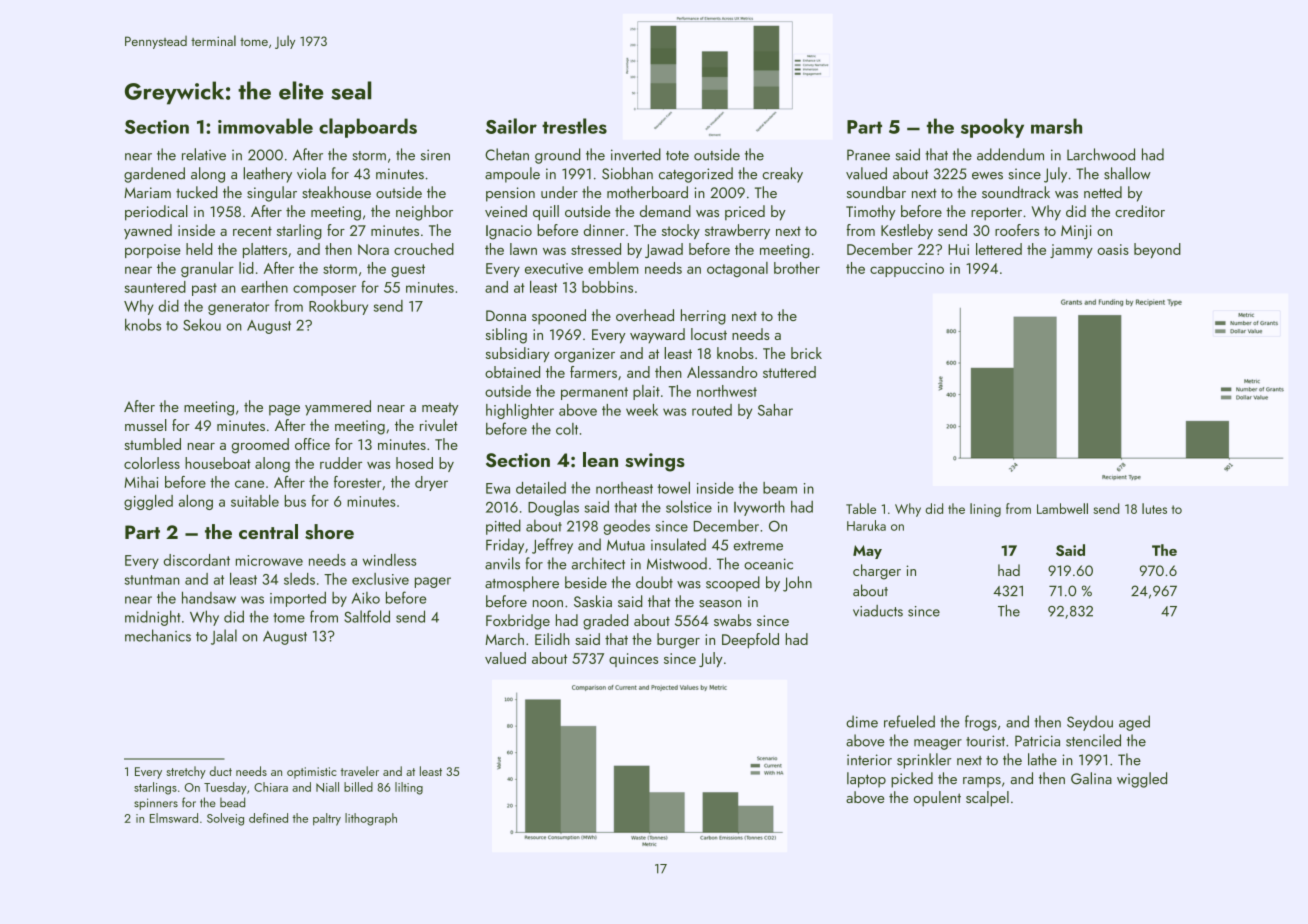  I want to click on Sahar, so click(775, 410).
